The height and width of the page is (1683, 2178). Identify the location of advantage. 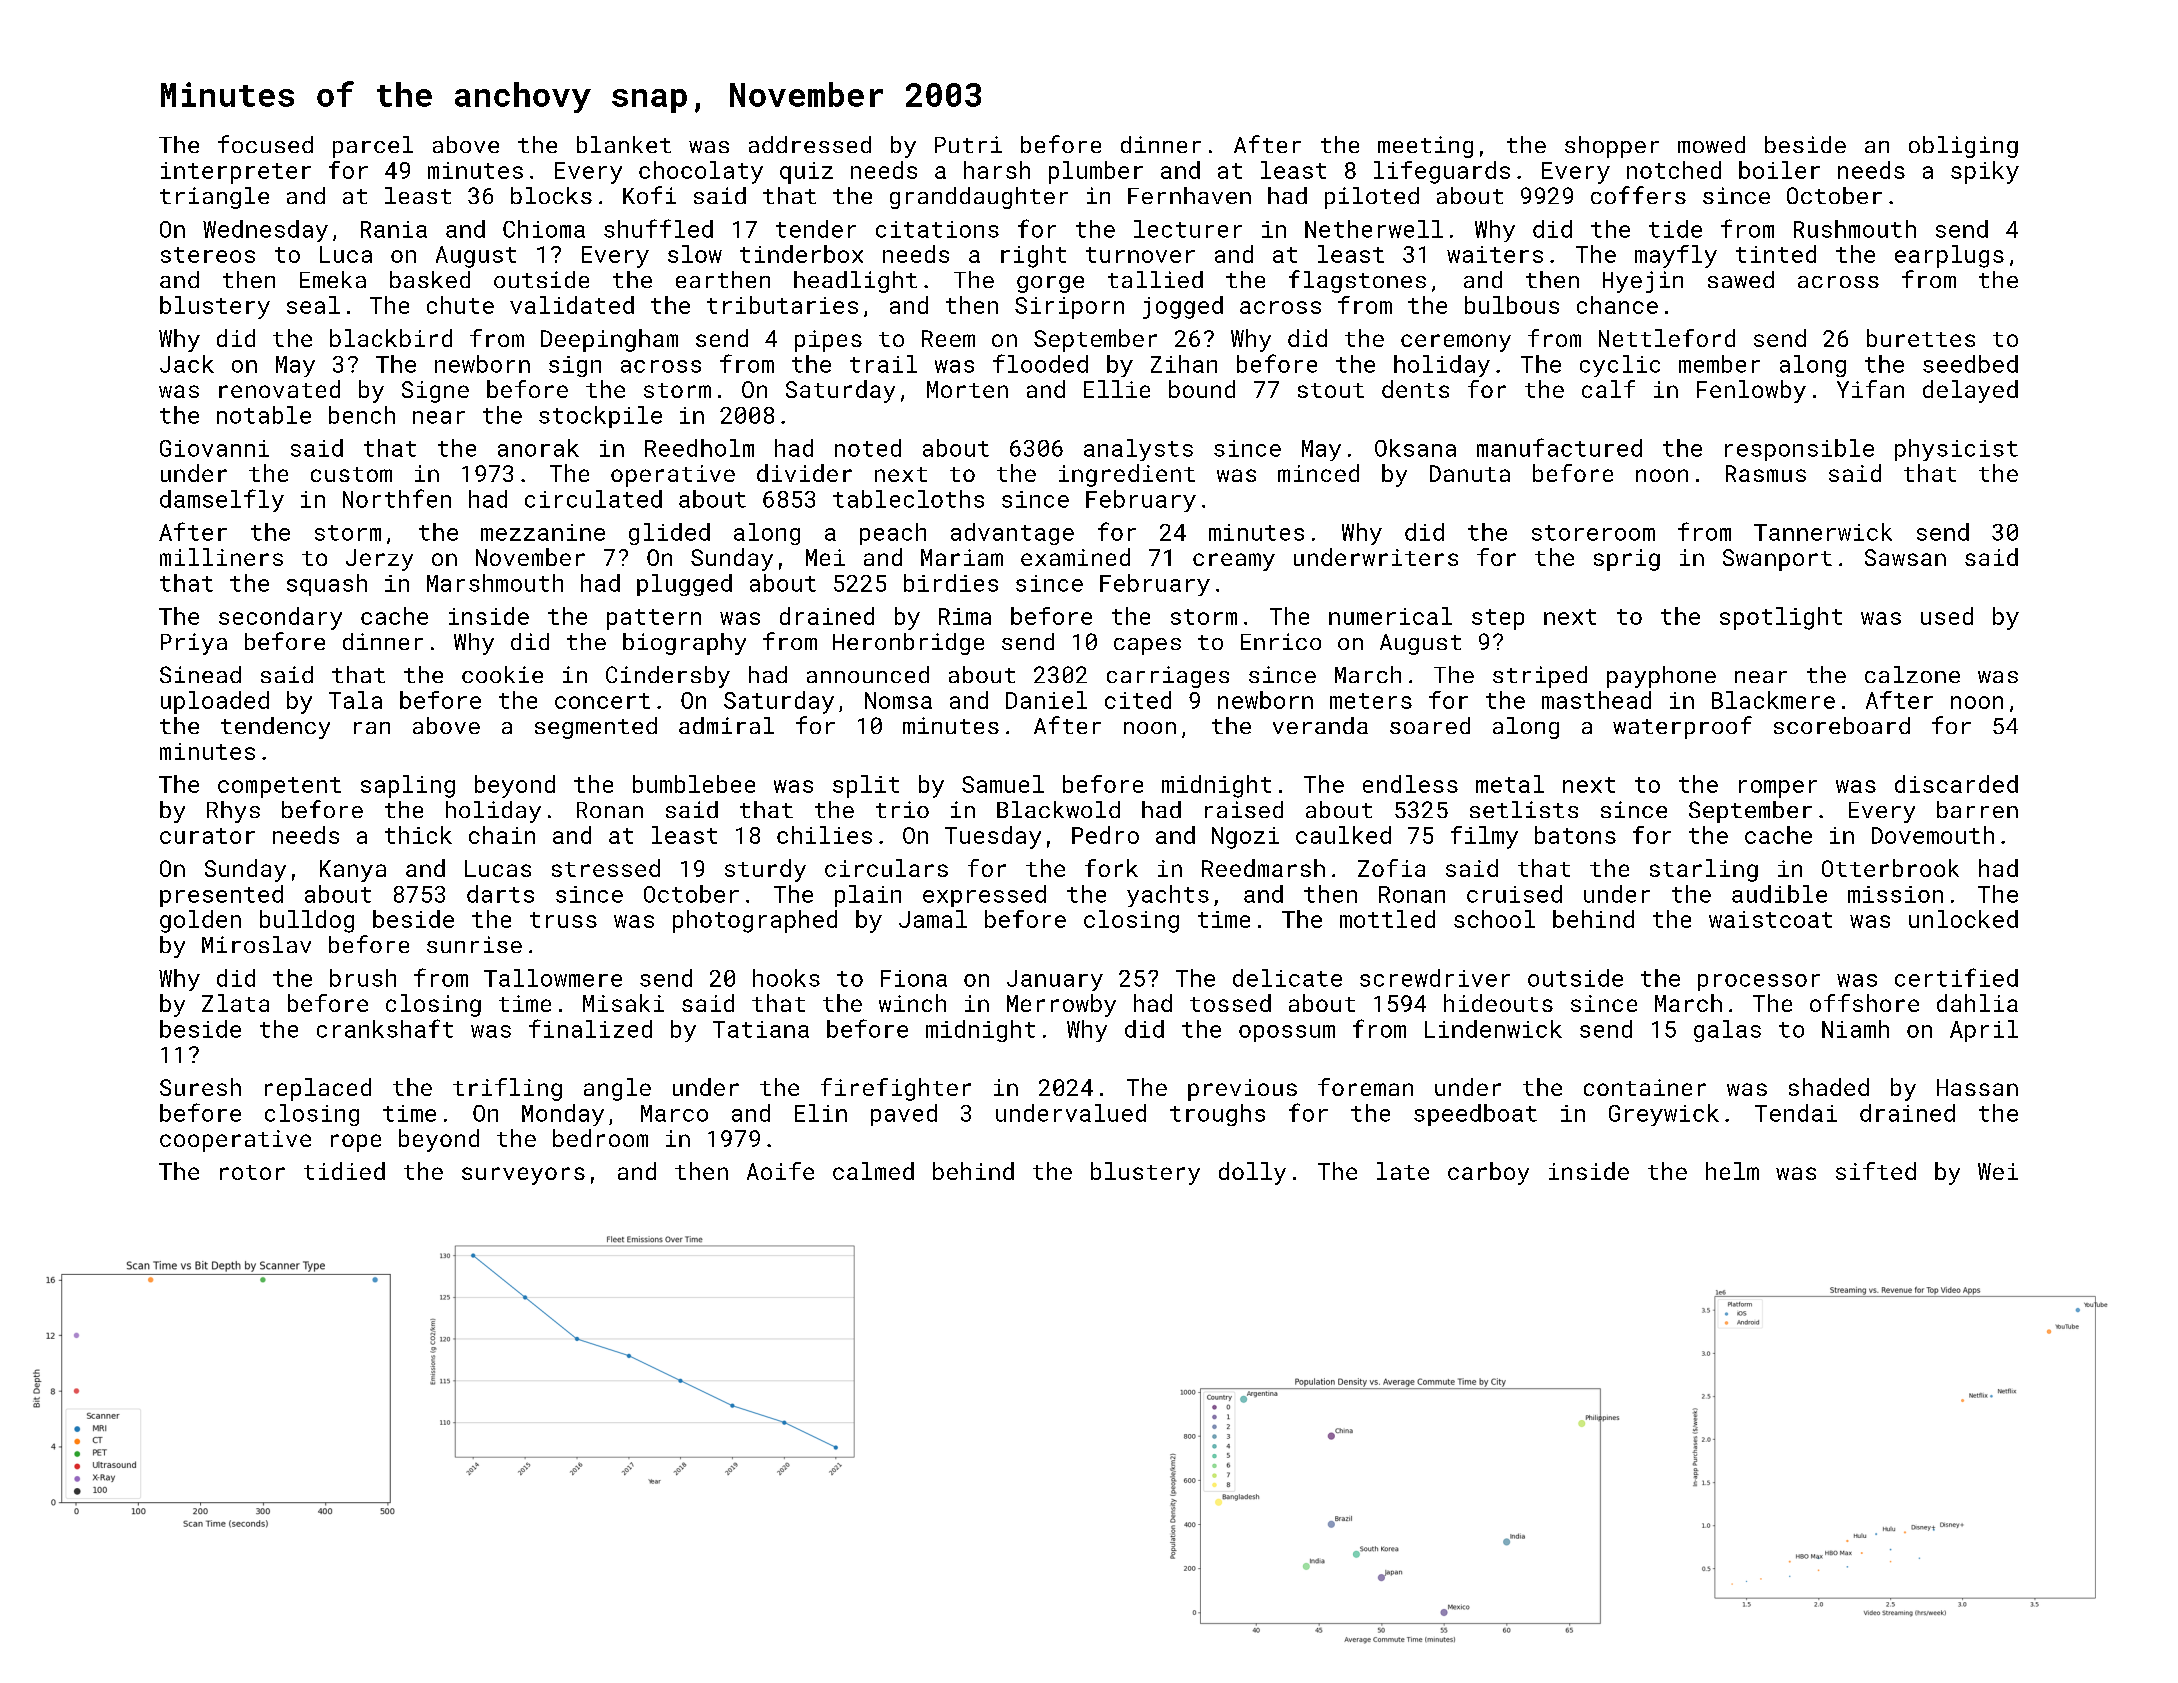
(1012, 534).
